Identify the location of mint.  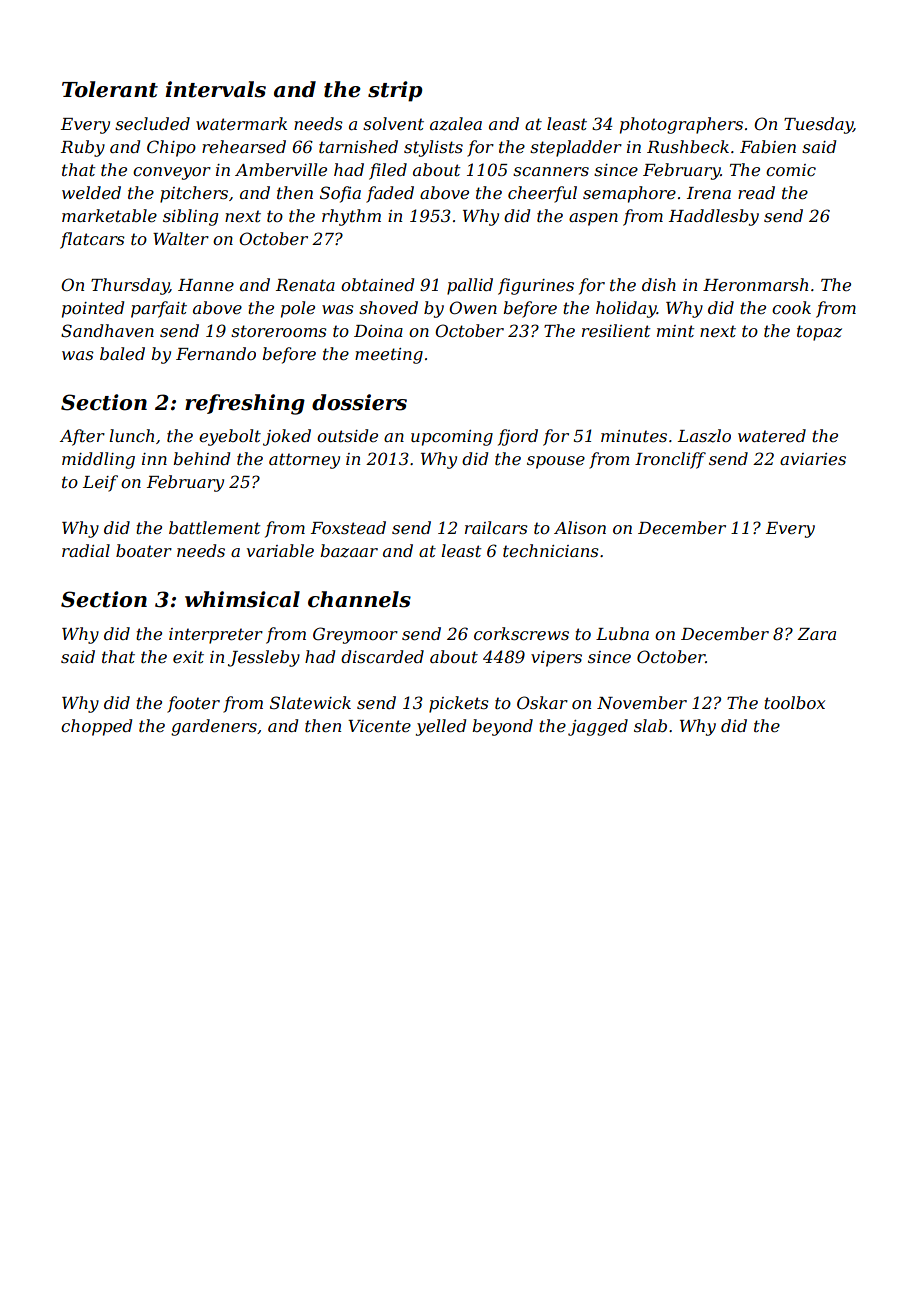
(675, 331).
